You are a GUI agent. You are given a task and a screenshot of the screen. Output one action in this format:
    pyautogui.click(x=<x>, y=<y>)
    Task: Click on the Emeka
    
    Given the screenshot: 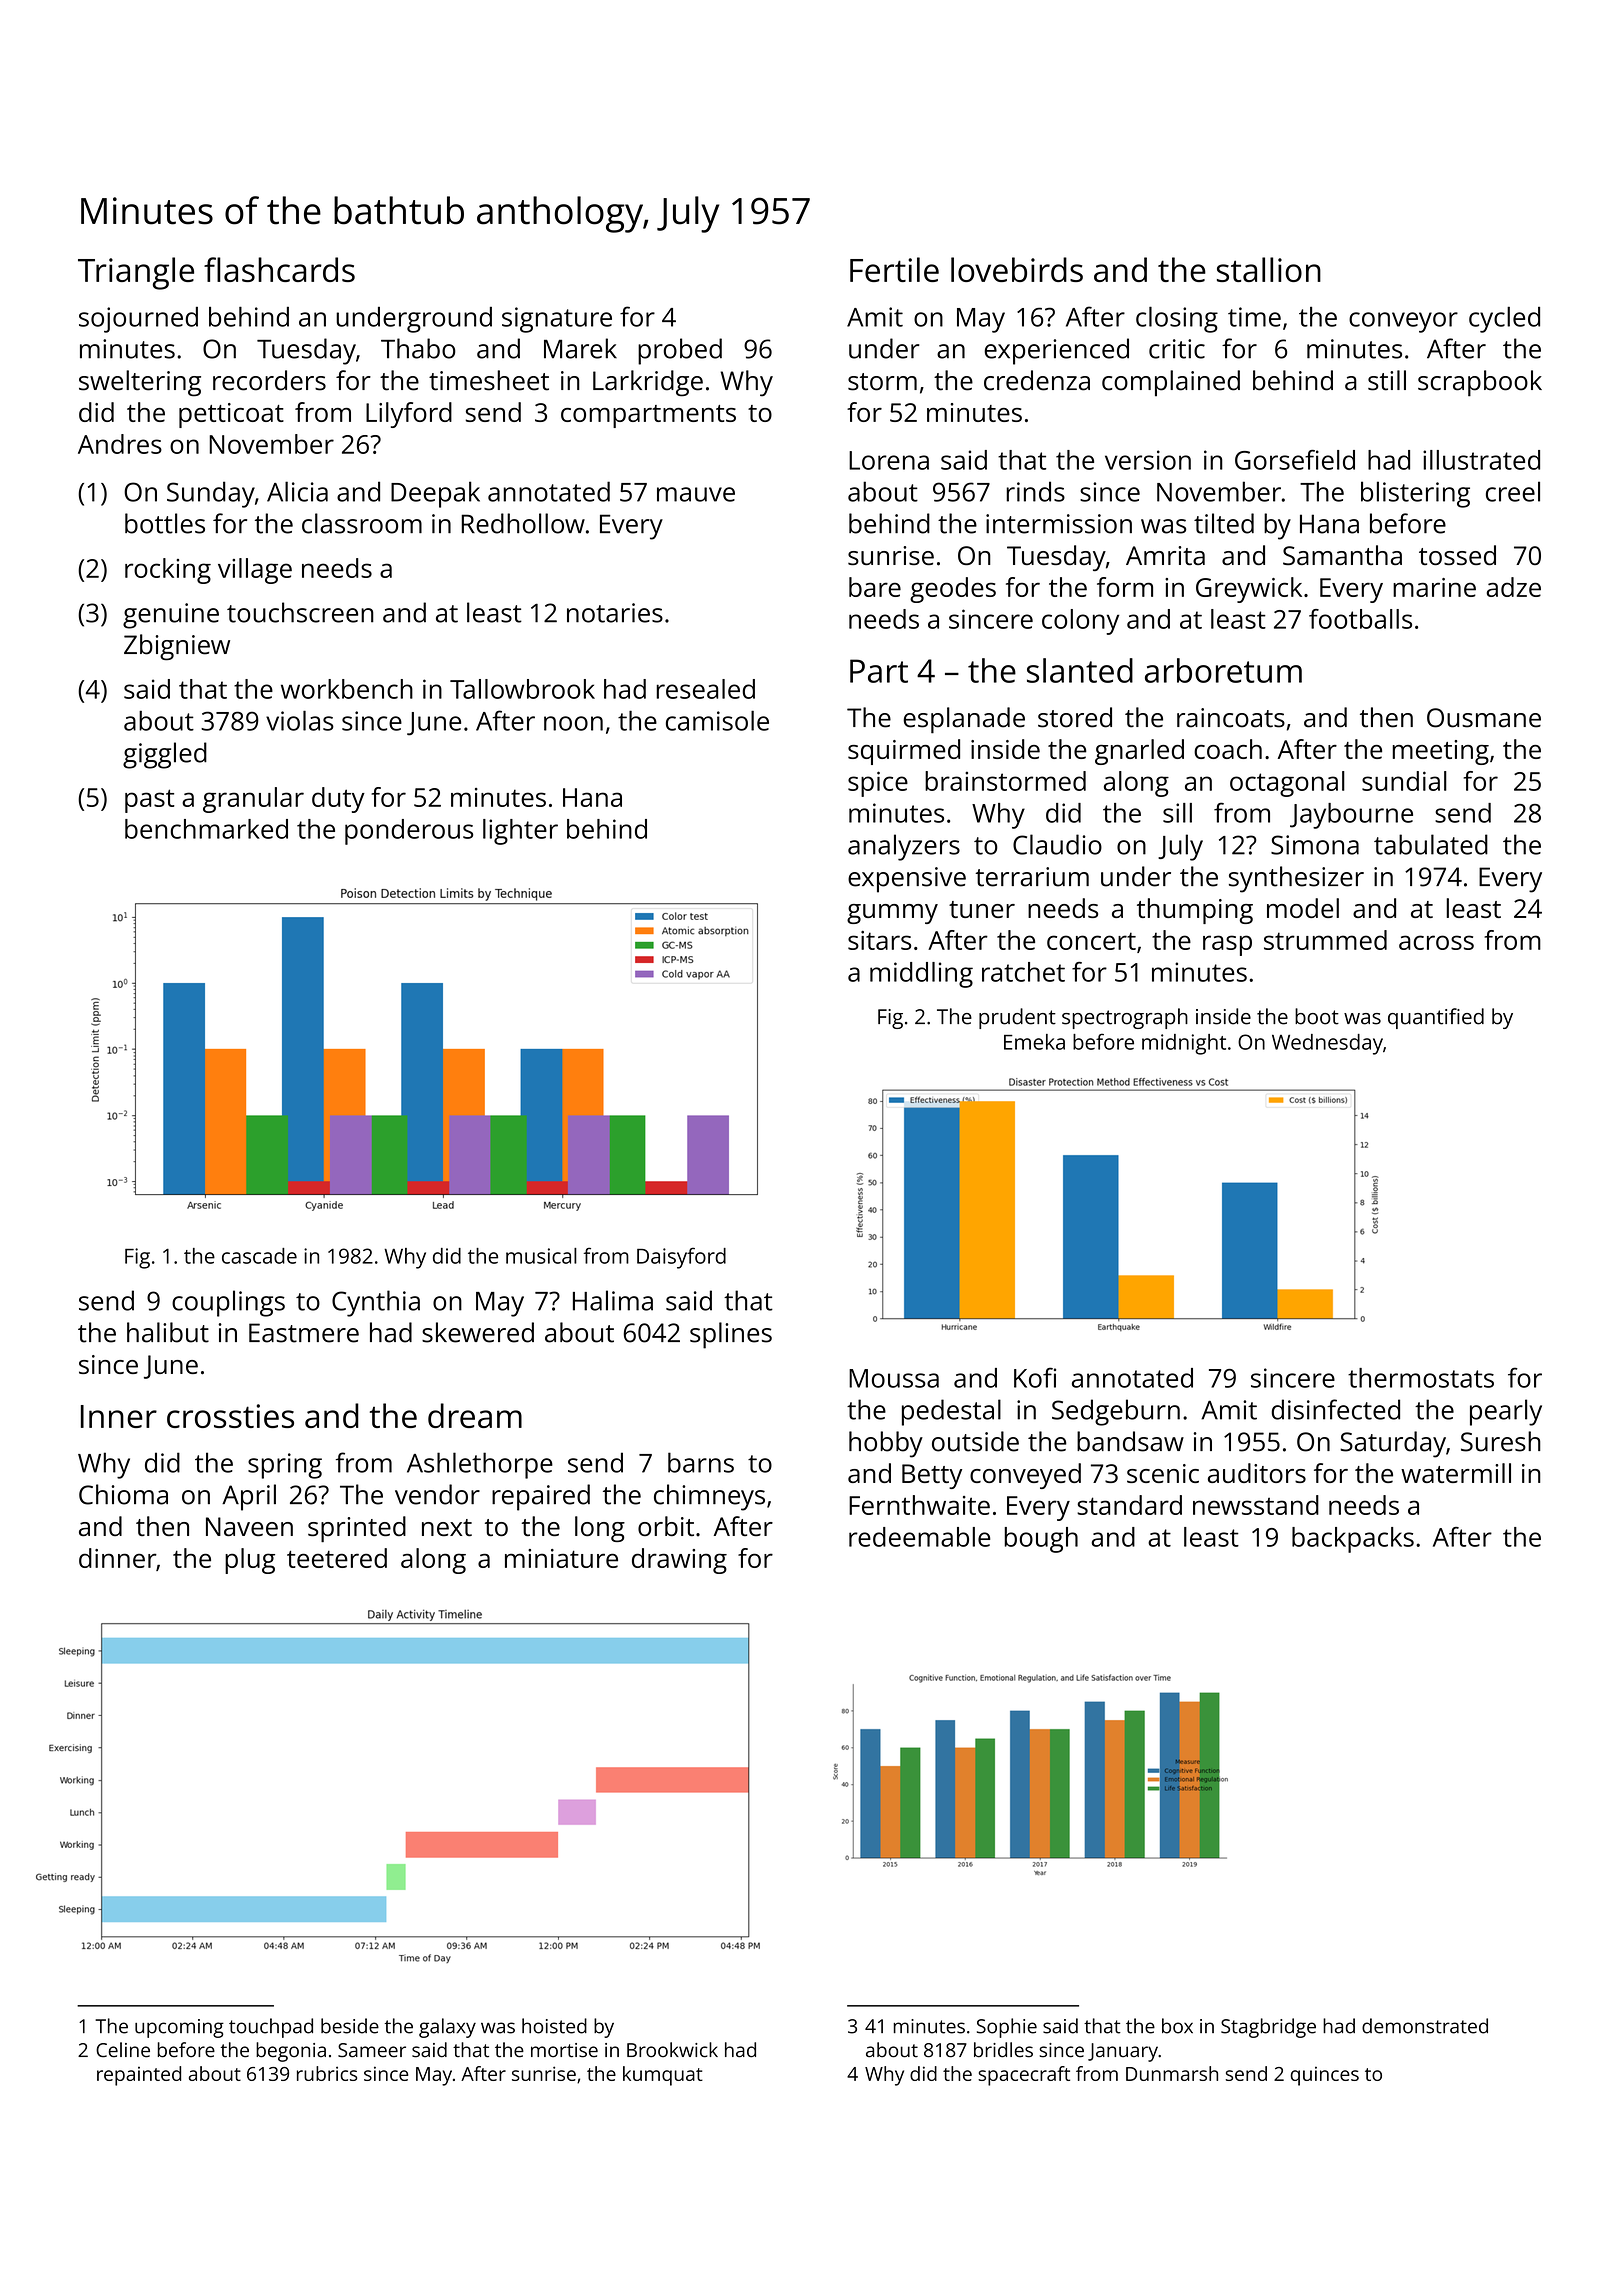 What is the action you would take?
    pyautogui.click(x=1034, y=1042)
